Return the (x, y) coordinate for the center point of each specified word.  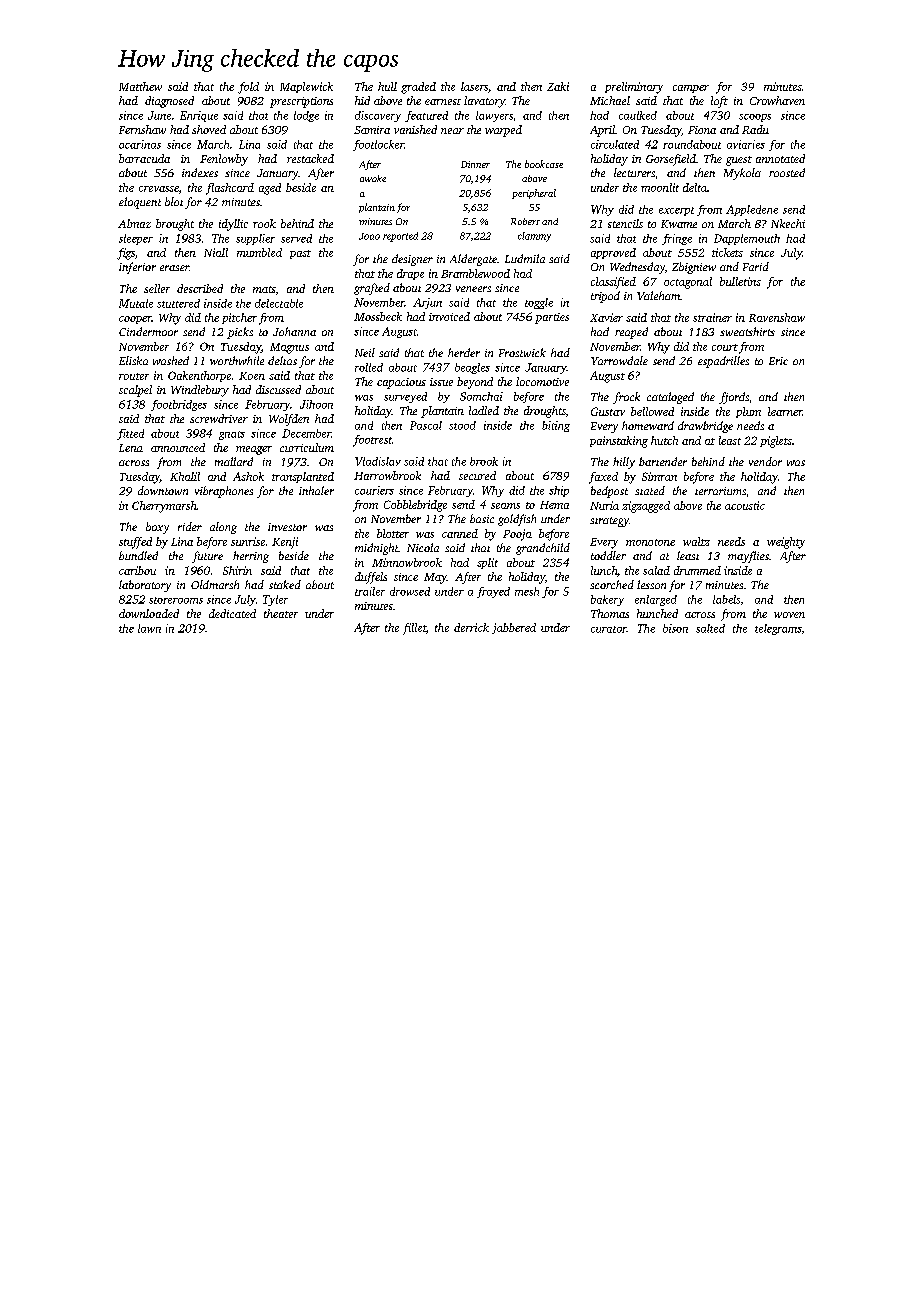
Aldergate (473, 260)
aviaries (746, 144)
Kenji (285, 543)
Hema (554, 505)
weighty (786, 543)
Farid (756, 266)
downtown (163, 490)
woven (789, 615)
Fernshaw (142, 129)
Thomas (610, 613)
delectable (279, 303)
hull (387, 86)
